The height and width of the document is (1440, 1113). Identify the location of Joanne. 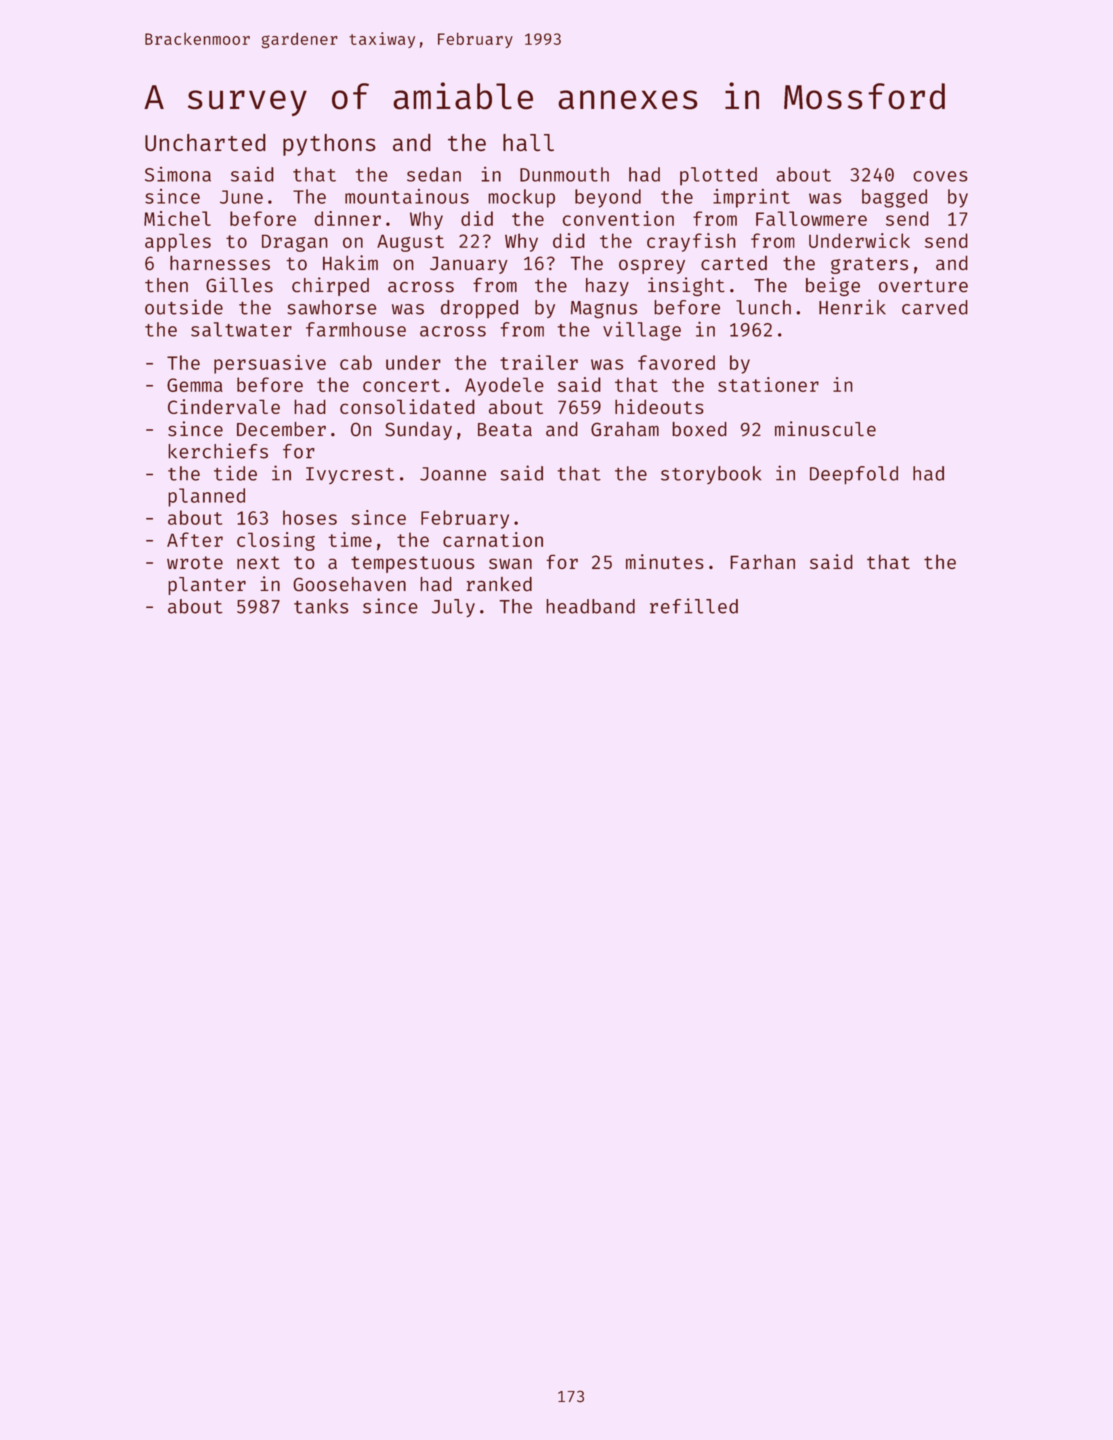
(453, 474).
